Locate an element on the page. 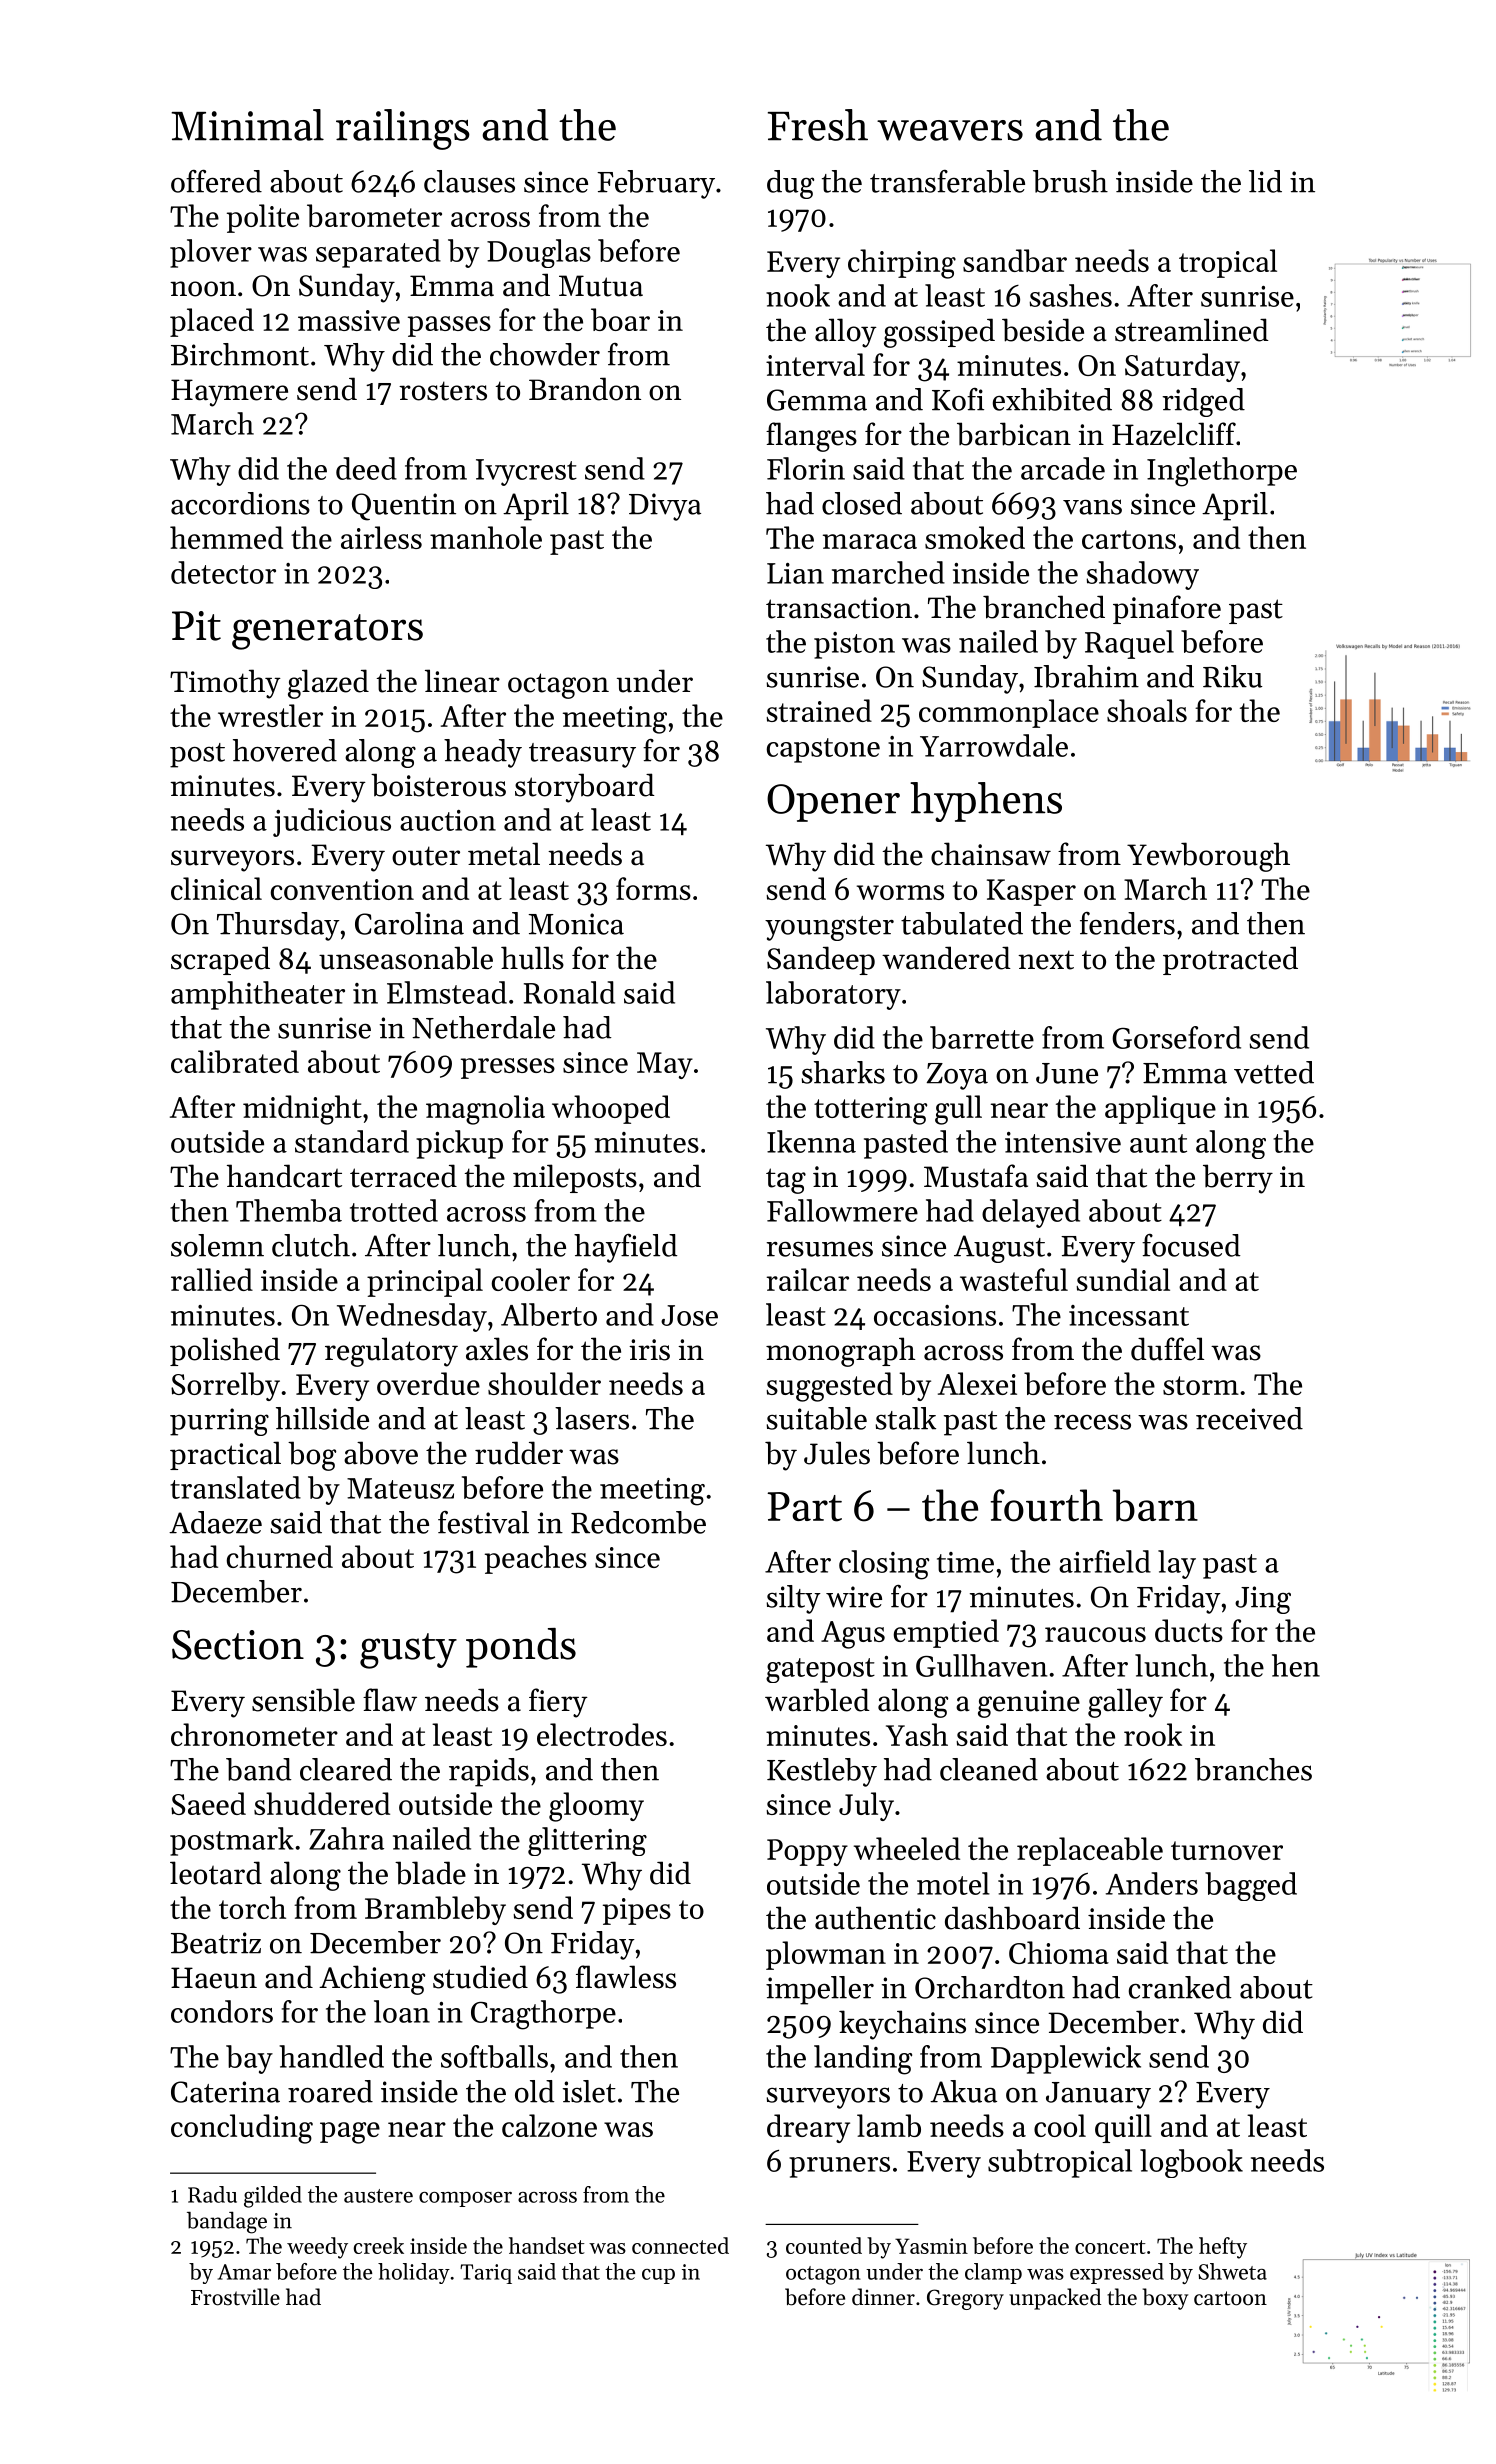 This page has height=2464, width=1496. interval is located at coordinates (815, 364).
